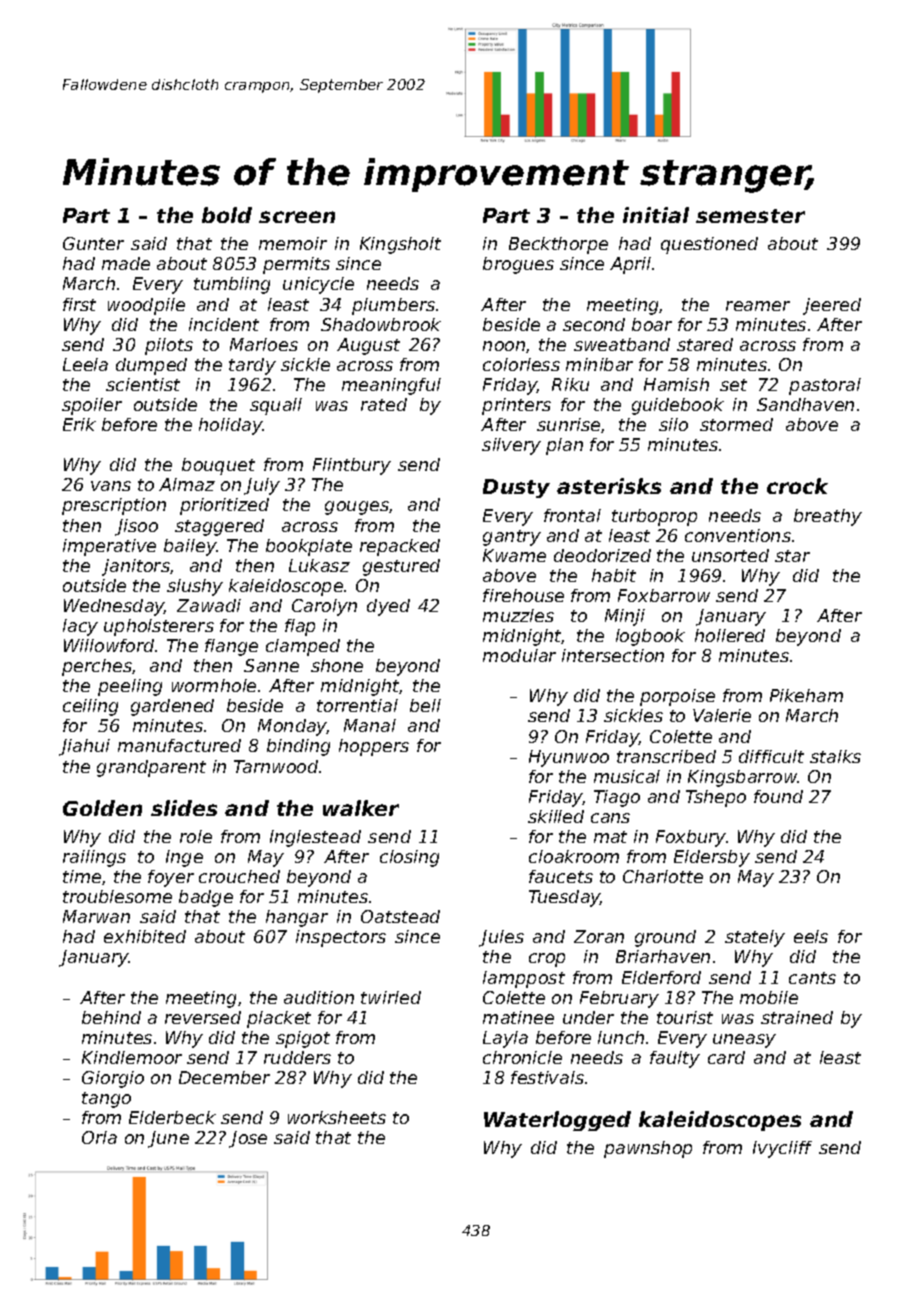 This screenshot has height=1311, width=924. I want to click on minibar, so click(599, 364).
